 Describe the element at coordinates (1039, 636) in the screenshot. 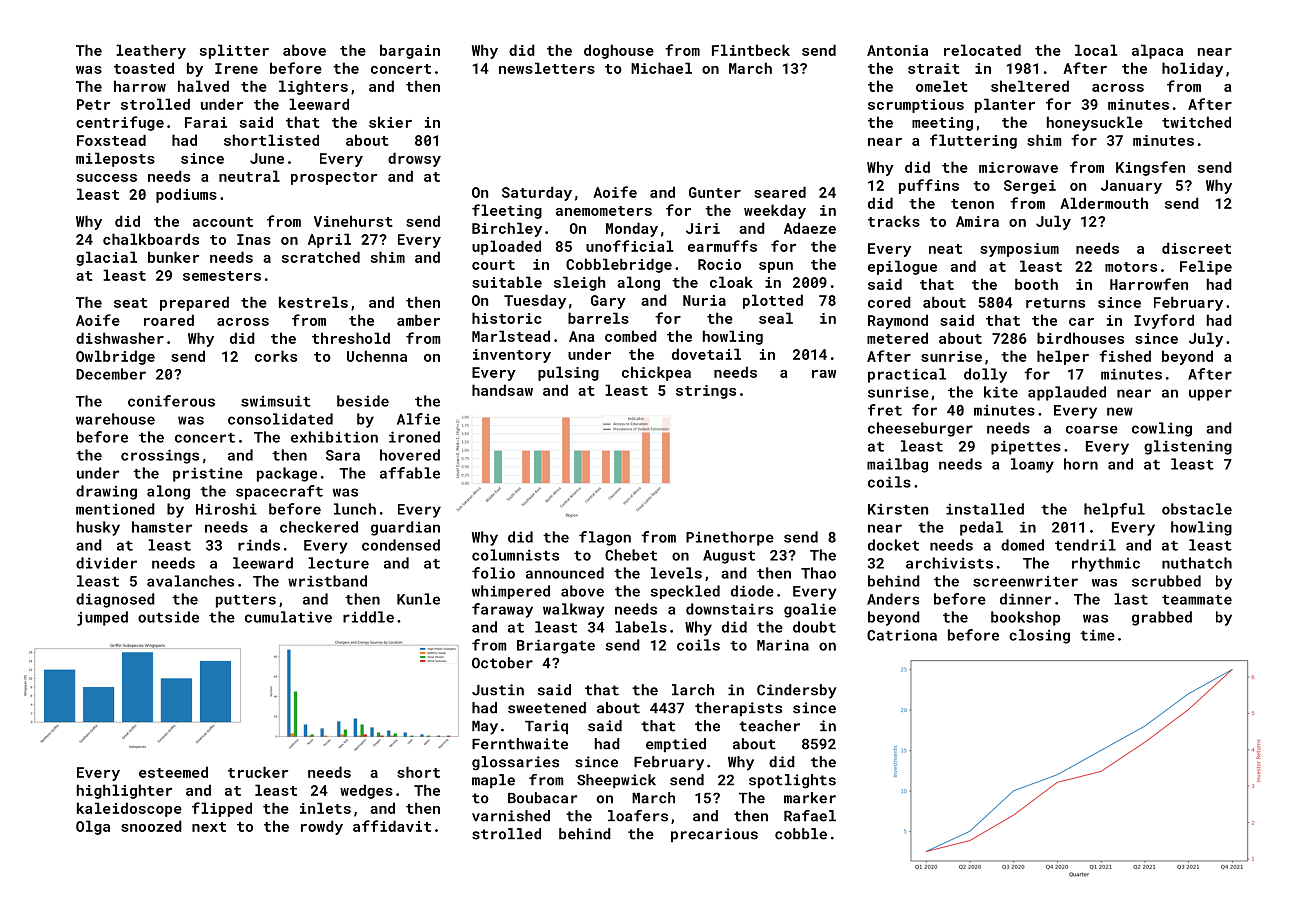

I see `closing` at that location.
